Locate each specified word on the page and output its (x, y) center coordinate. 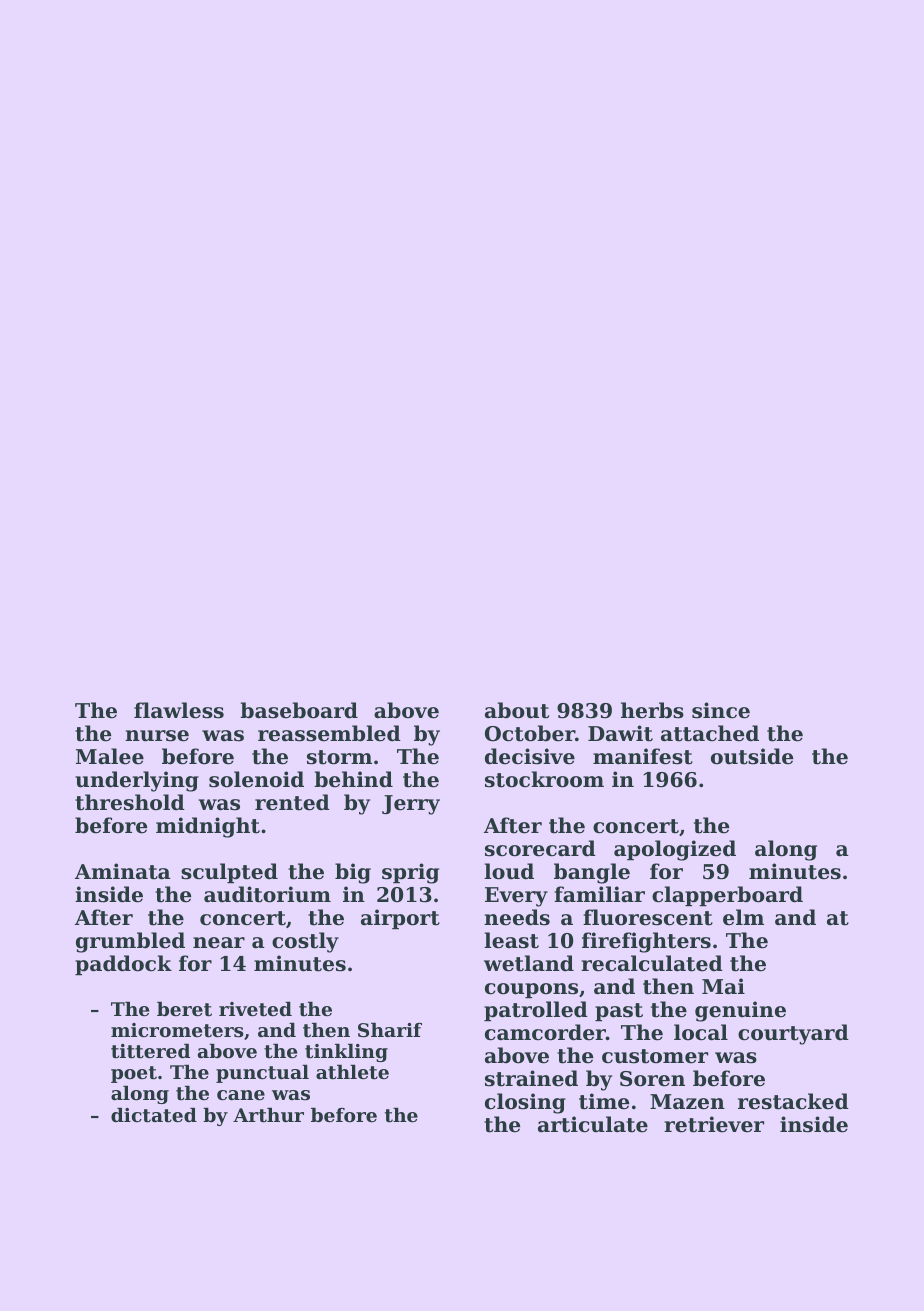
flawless (179, 710)
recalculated (652, 963)
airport (400, 919)
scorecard (540, 848)
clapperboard (727, 896)
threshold (130, 802)
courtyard (793, 1034)
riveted (255, 1009)
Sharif (390, 1030)
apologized (675, 850)
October (530, 733)
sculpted (229, 873)
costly (305, 942)
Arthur (268, 1115)
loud (509, 871)
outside (752, 756)
